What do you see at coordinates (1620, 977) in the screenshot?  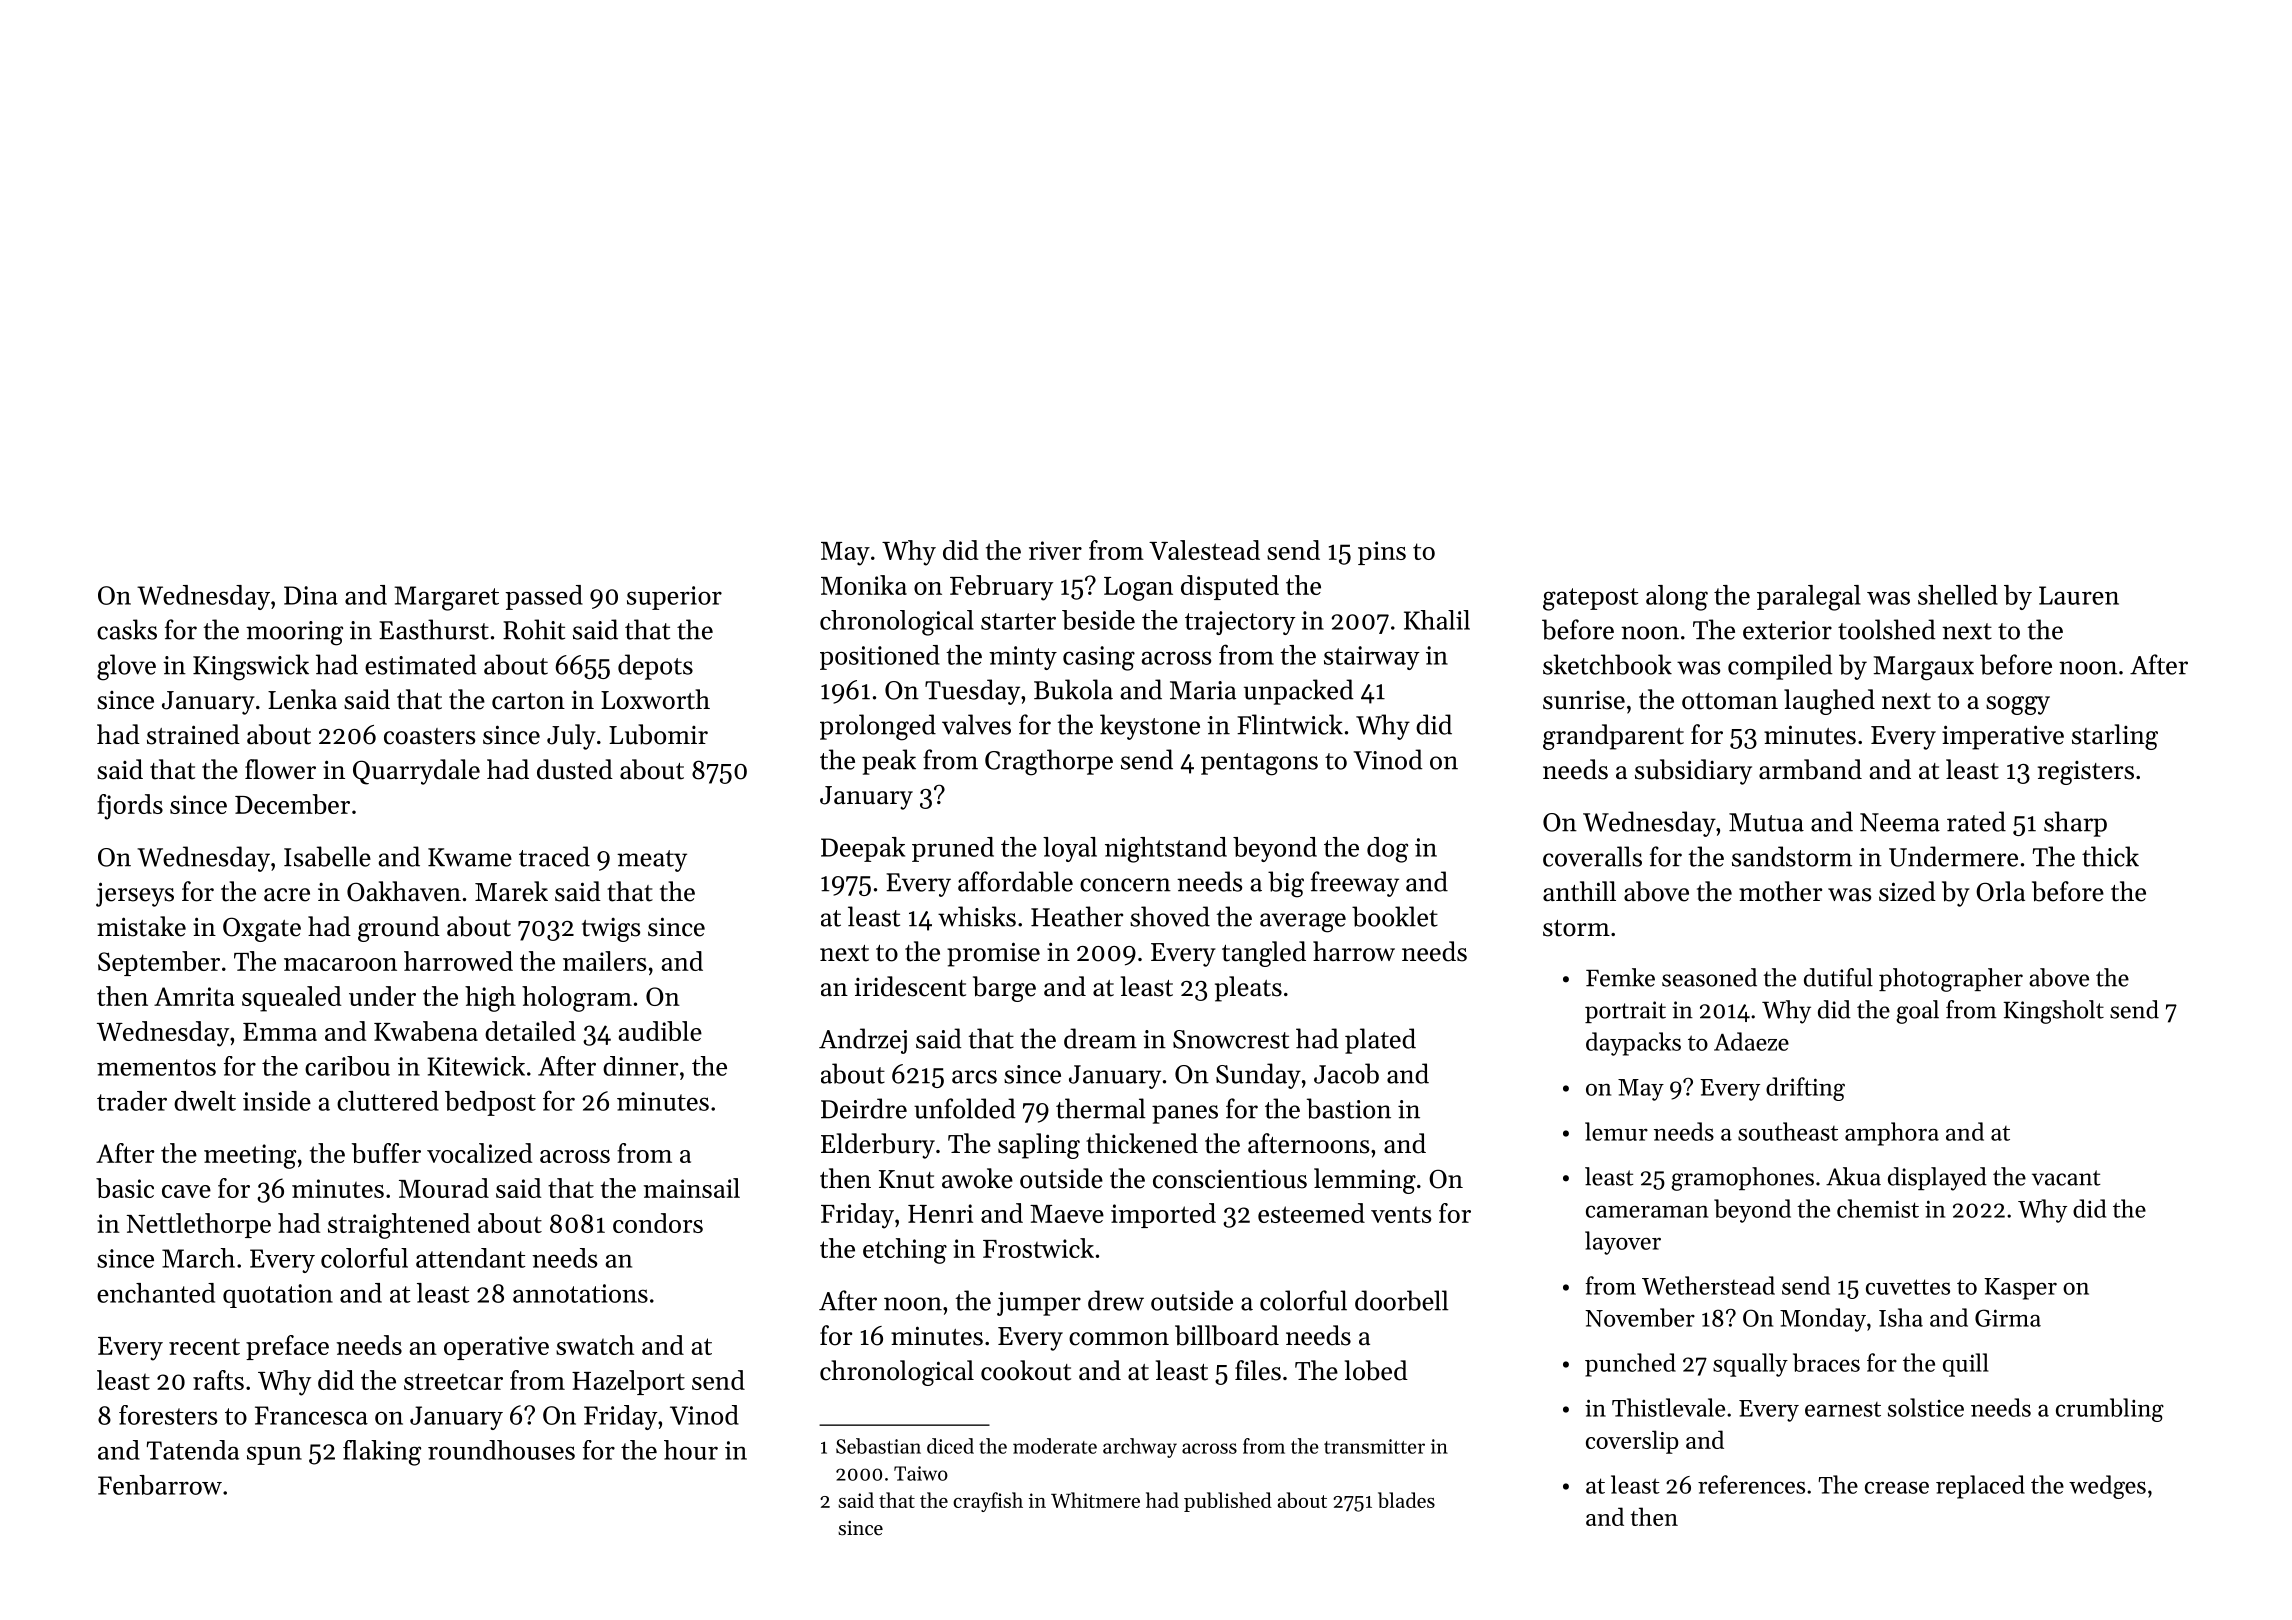 I see `Femke` at bounding box center [1620, 977].
